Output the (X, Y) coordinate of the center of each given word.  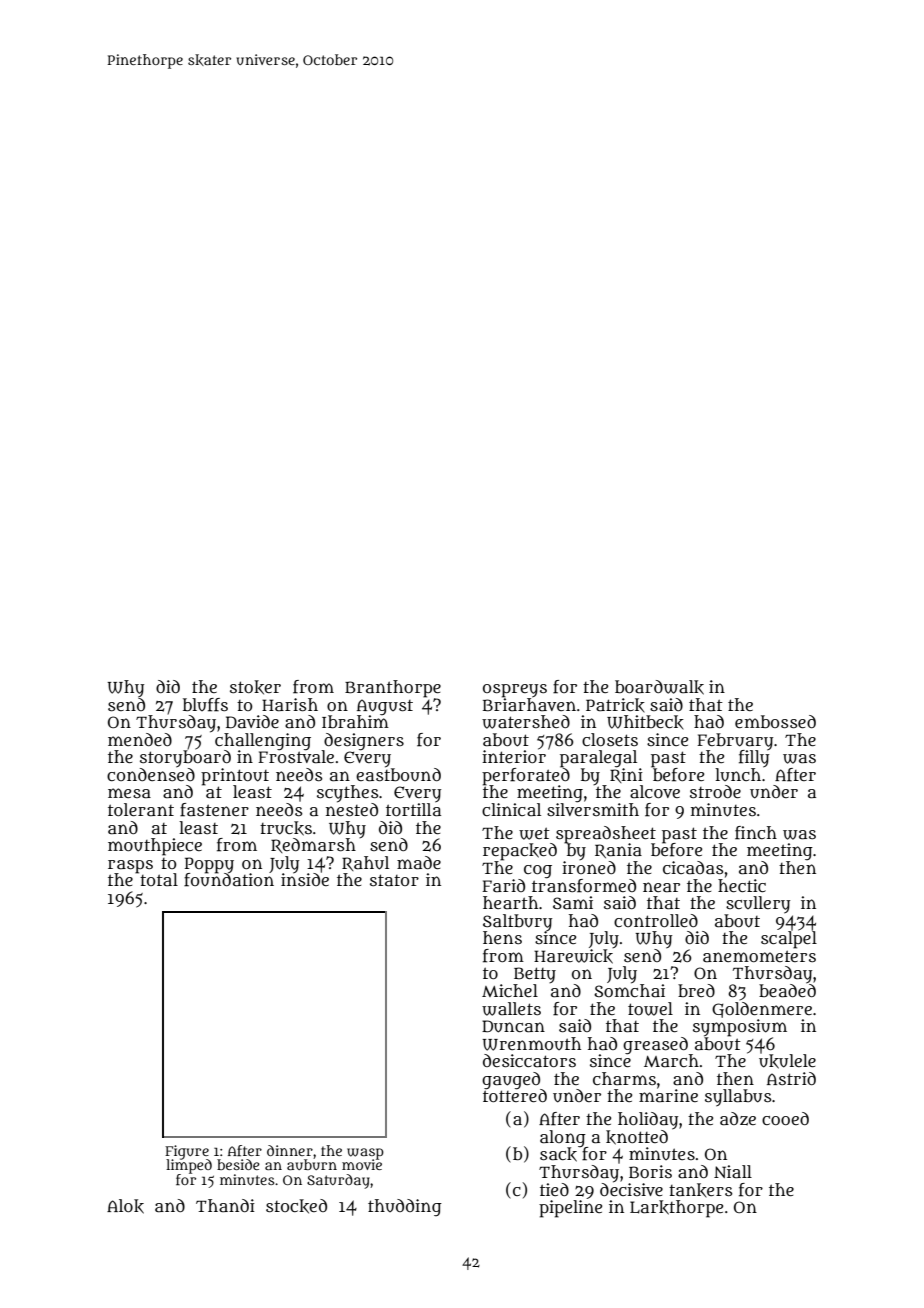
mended (140, 739)
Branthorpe (393, 688)
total (158, 879)
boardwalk (659, 687)
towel (650, 1009)
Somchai (629, 990)
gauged (511, 1080)
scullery (758, 905)
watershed (526, 722)
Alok (125, 1206)
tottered (515, 1095)
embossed (775, 721)
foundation (229, 880)
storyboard (185, 759)
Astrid (791, 1078)
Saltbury (517, 922)
